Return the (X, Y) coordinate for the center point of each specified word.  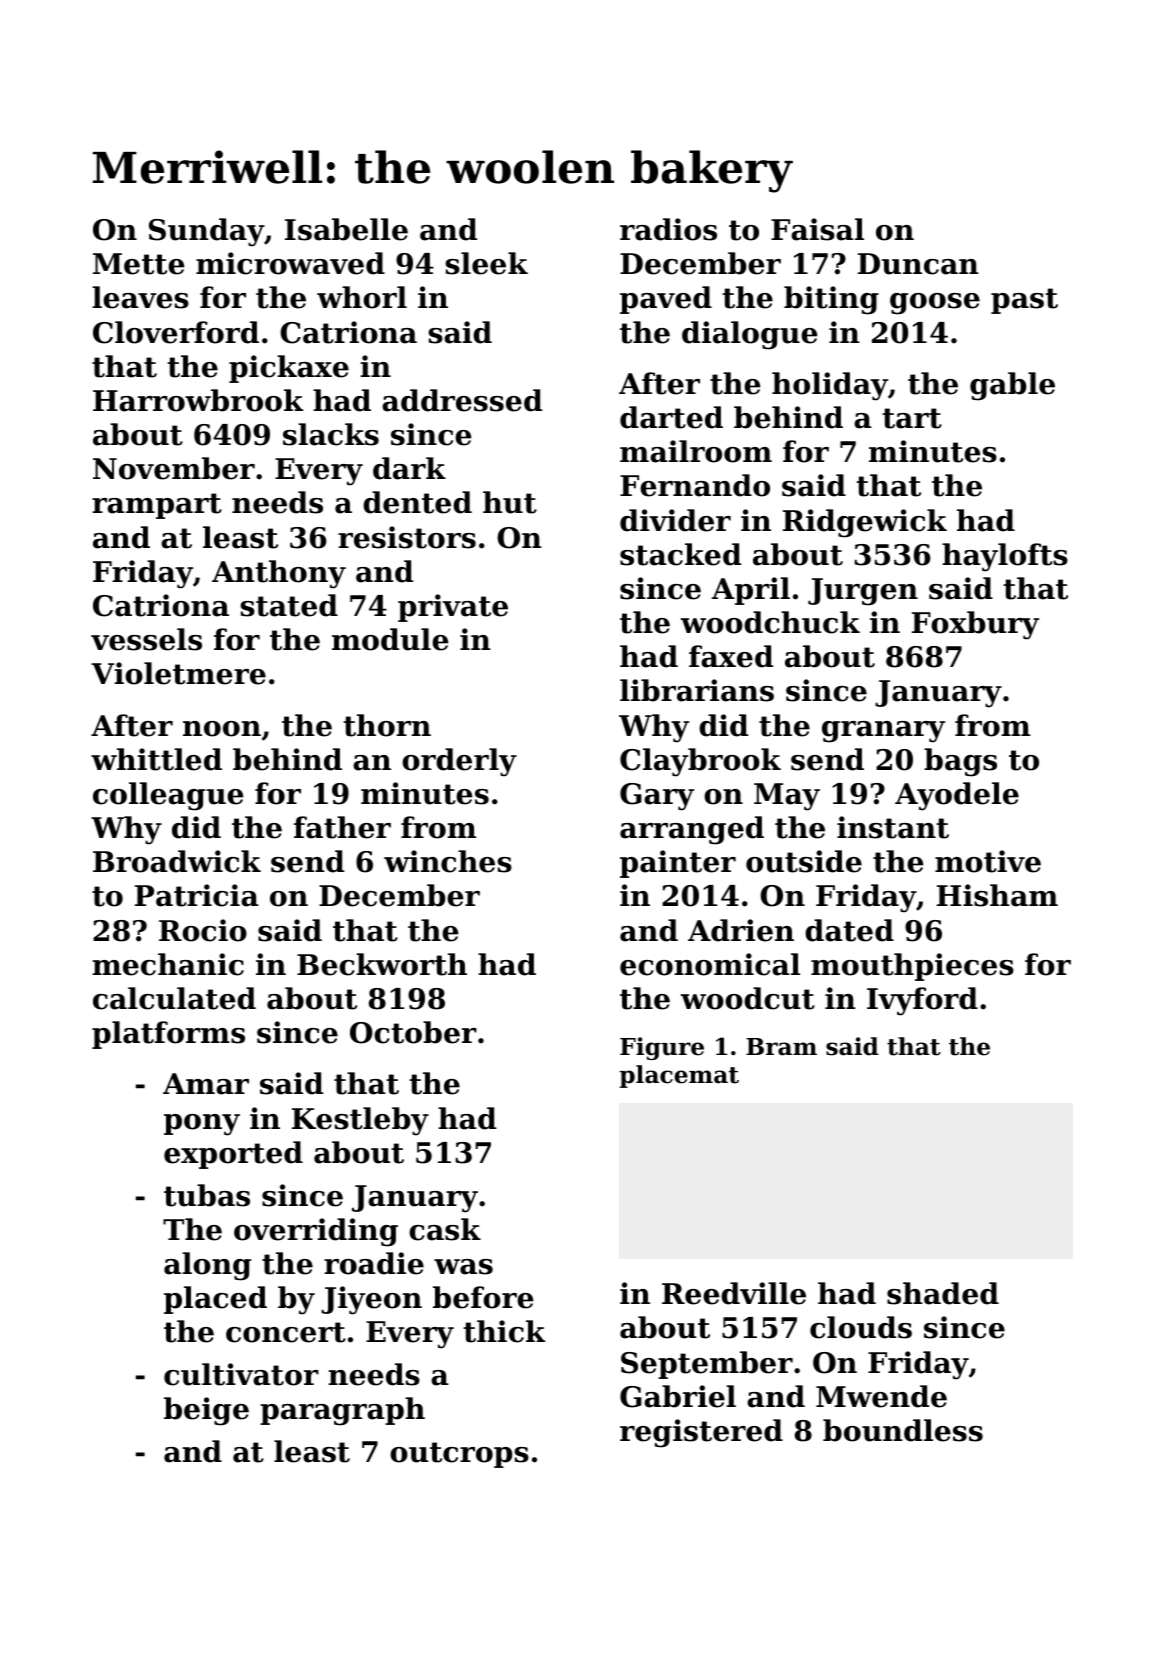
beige (206, 1411)
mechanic (168, 964)
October (413, 1032)
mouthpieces (912, 967)
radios (668, 229)
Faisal (817, 229)
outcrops (459, 1455)
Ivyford (922, 1001)
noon (222, 729)
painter (678, 864)
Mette (138, 264)
